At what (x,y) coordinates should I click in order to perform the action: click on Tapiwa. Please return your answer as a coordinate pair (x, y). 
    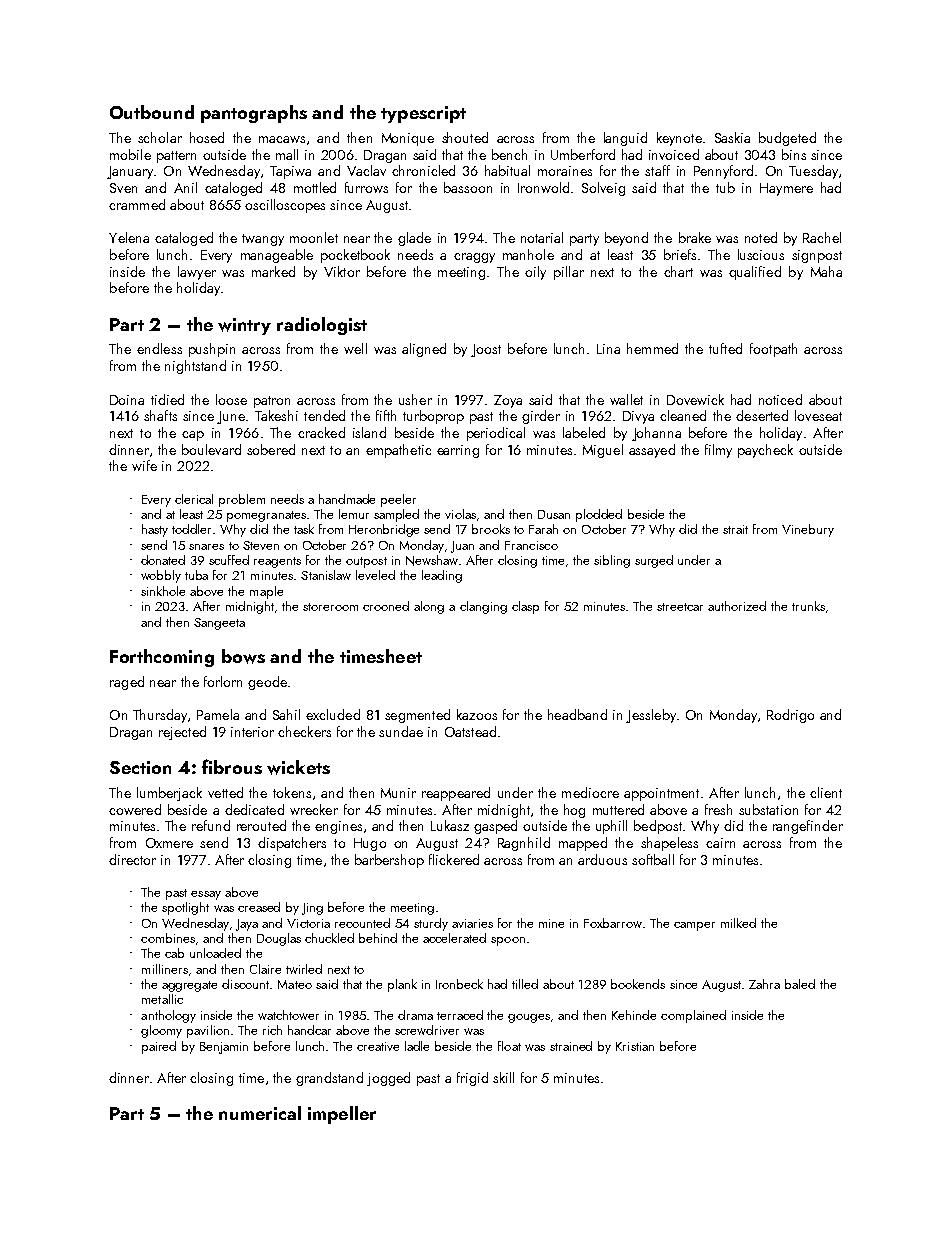
    Looking at the image, I should click on (290, 172).
